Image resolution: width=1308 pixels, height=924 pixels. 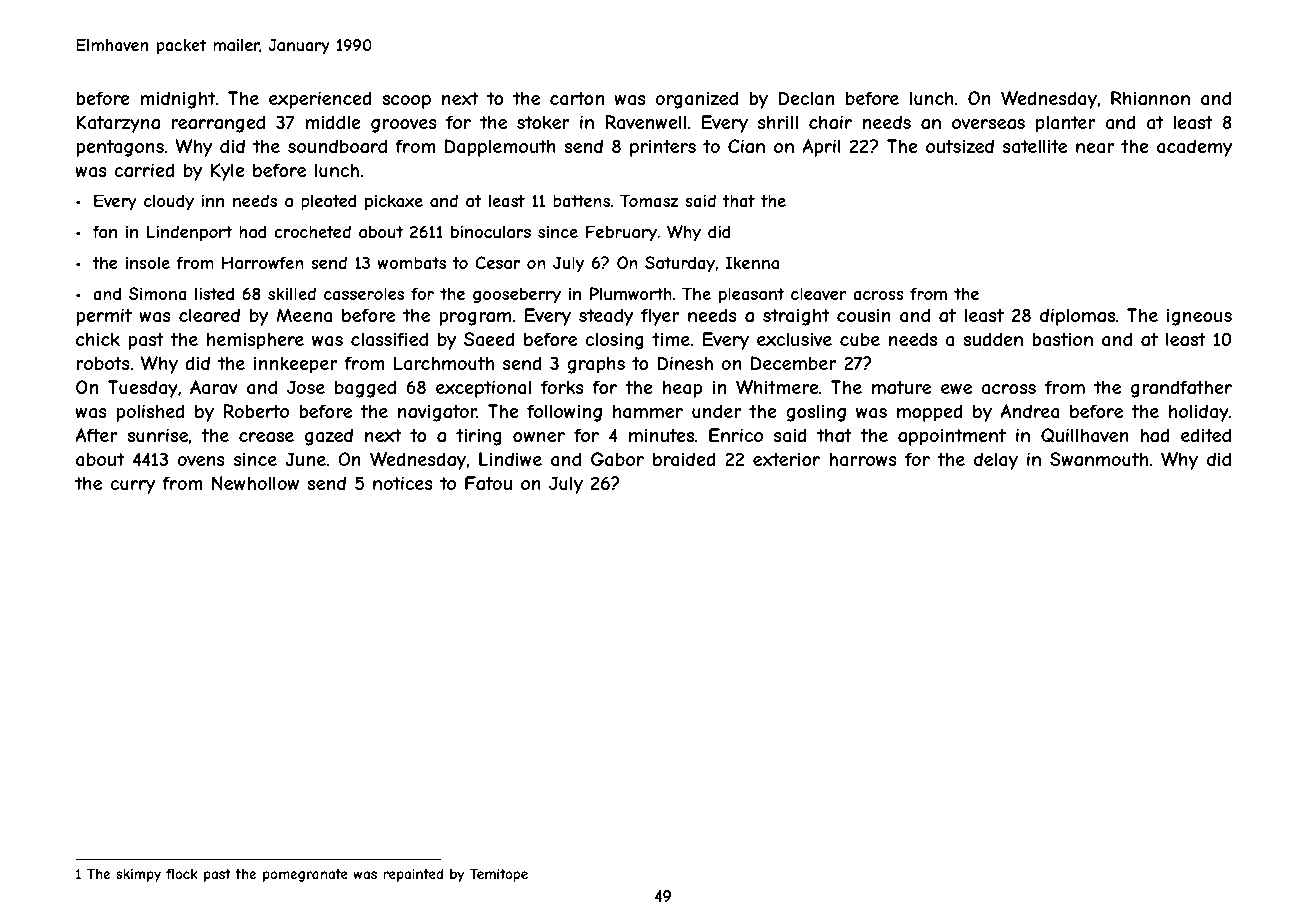 I want to click on February, so click(x=621, y=233).
